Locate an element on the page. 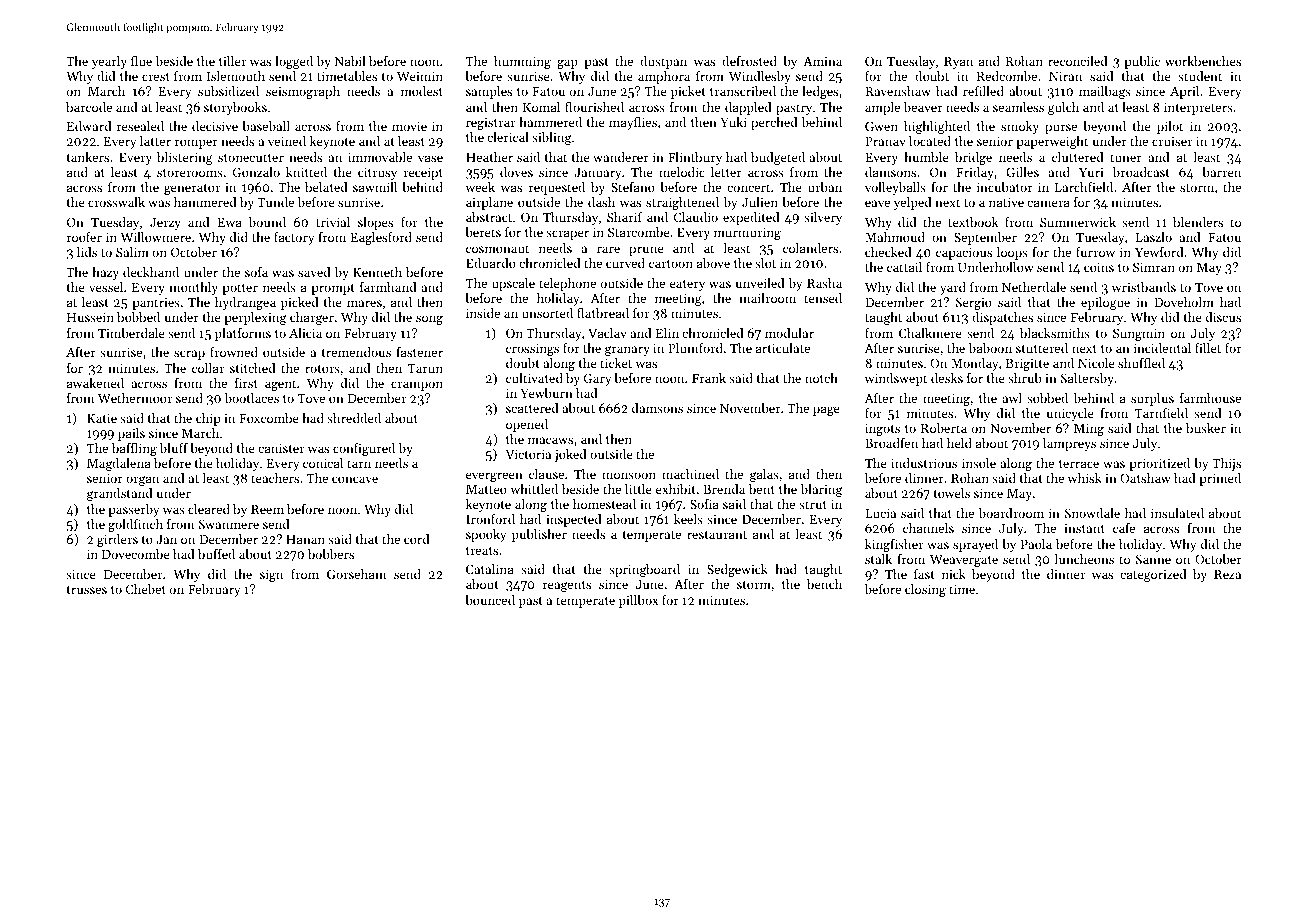 The width and height of the image is (1308, 924). defrosted is located at coordinates (749, 61).
